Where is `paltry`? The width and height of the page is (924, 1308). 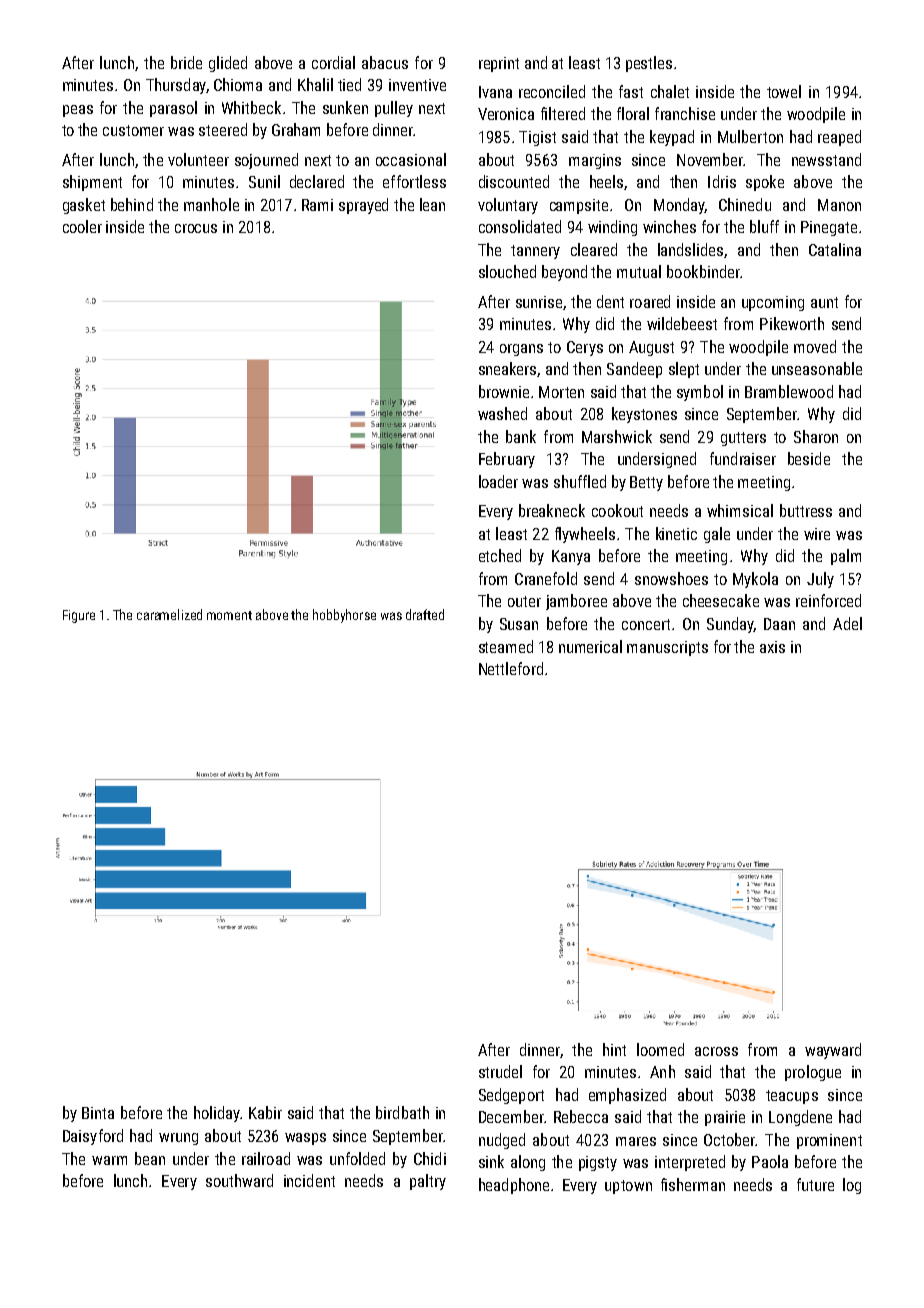 paltry is located at coordinates (428, 1182).
